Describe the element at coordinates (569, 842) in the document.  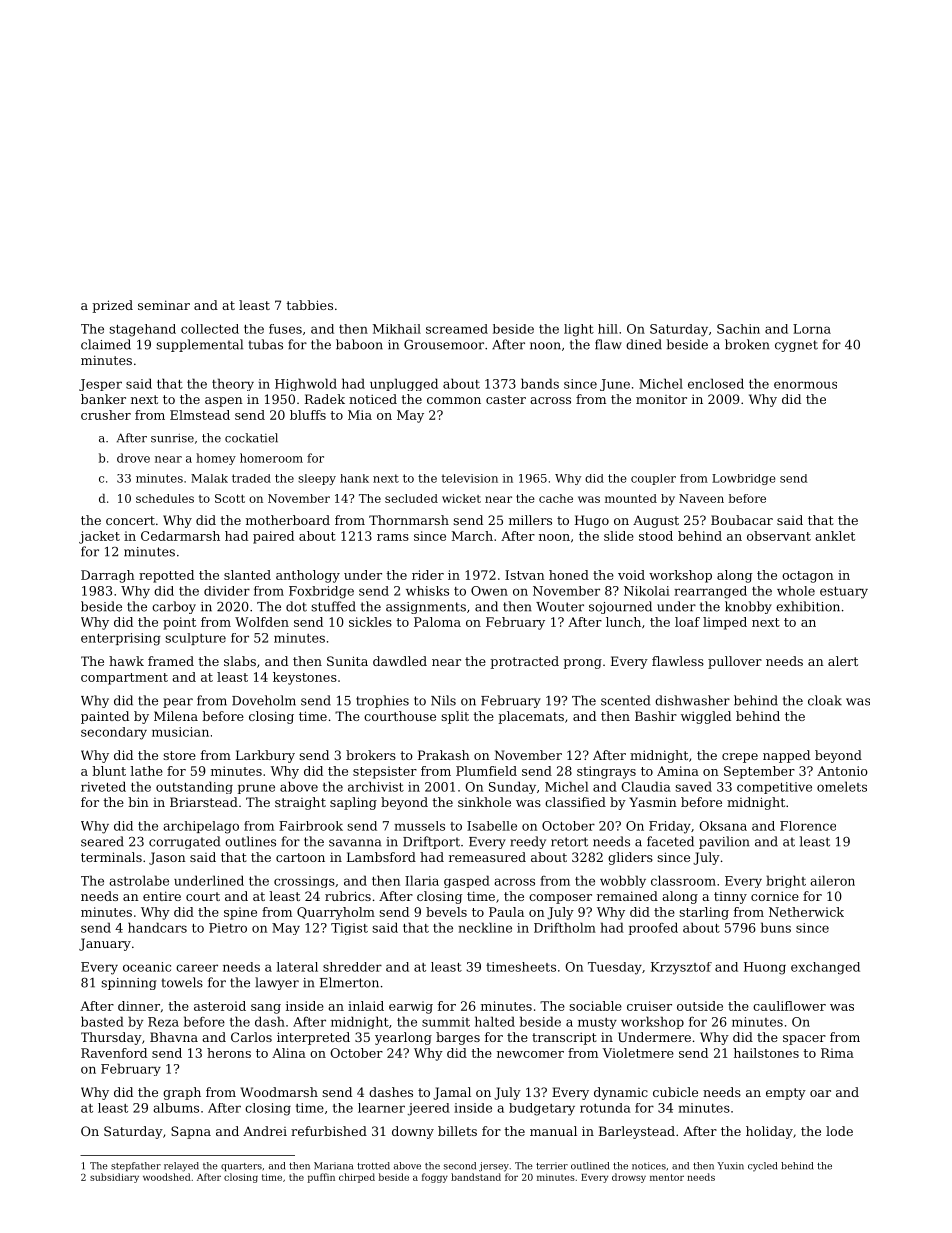
I see `retort` at that location.
